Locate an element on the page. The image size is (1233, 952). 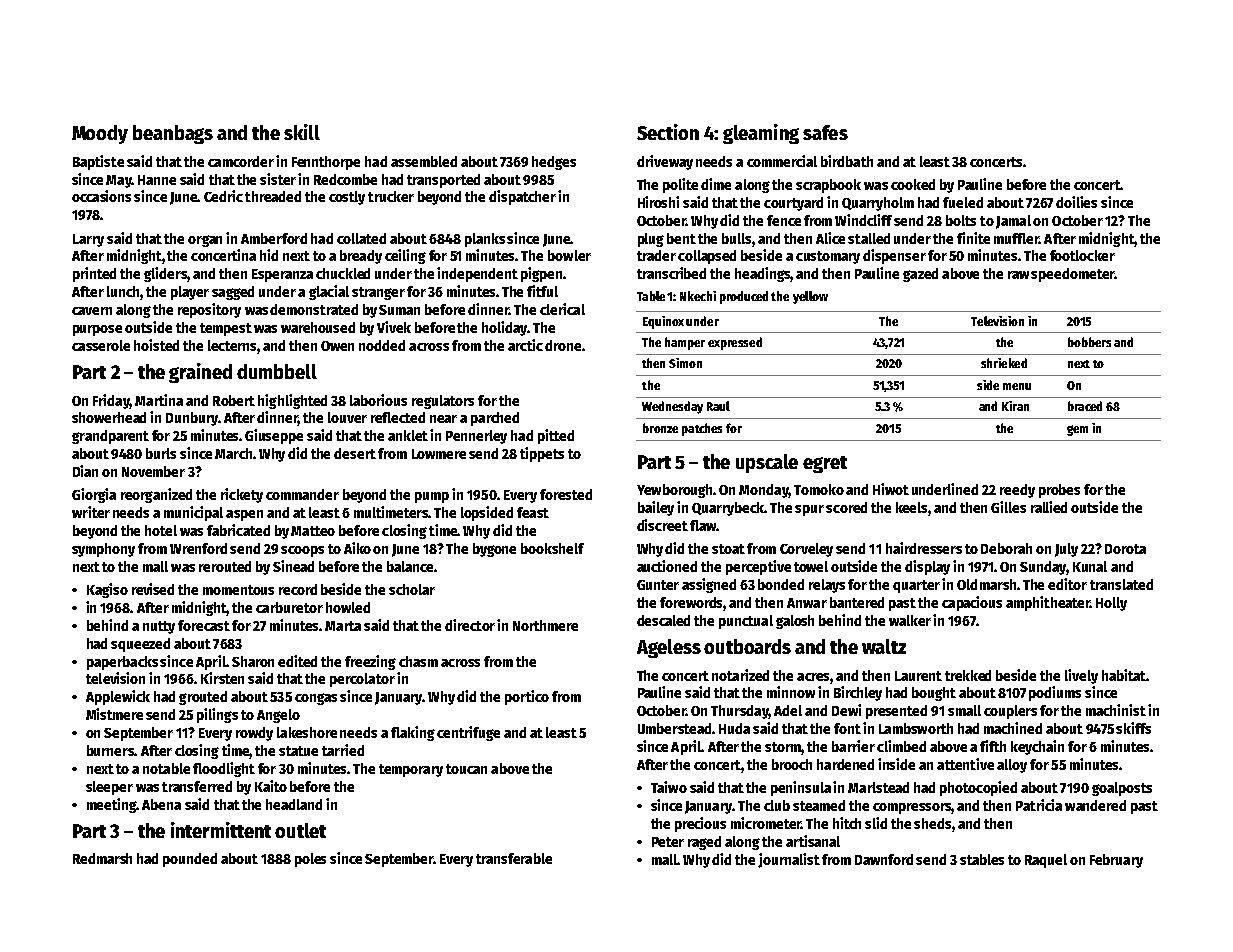
capacious is located at coordinates (972, 603).
